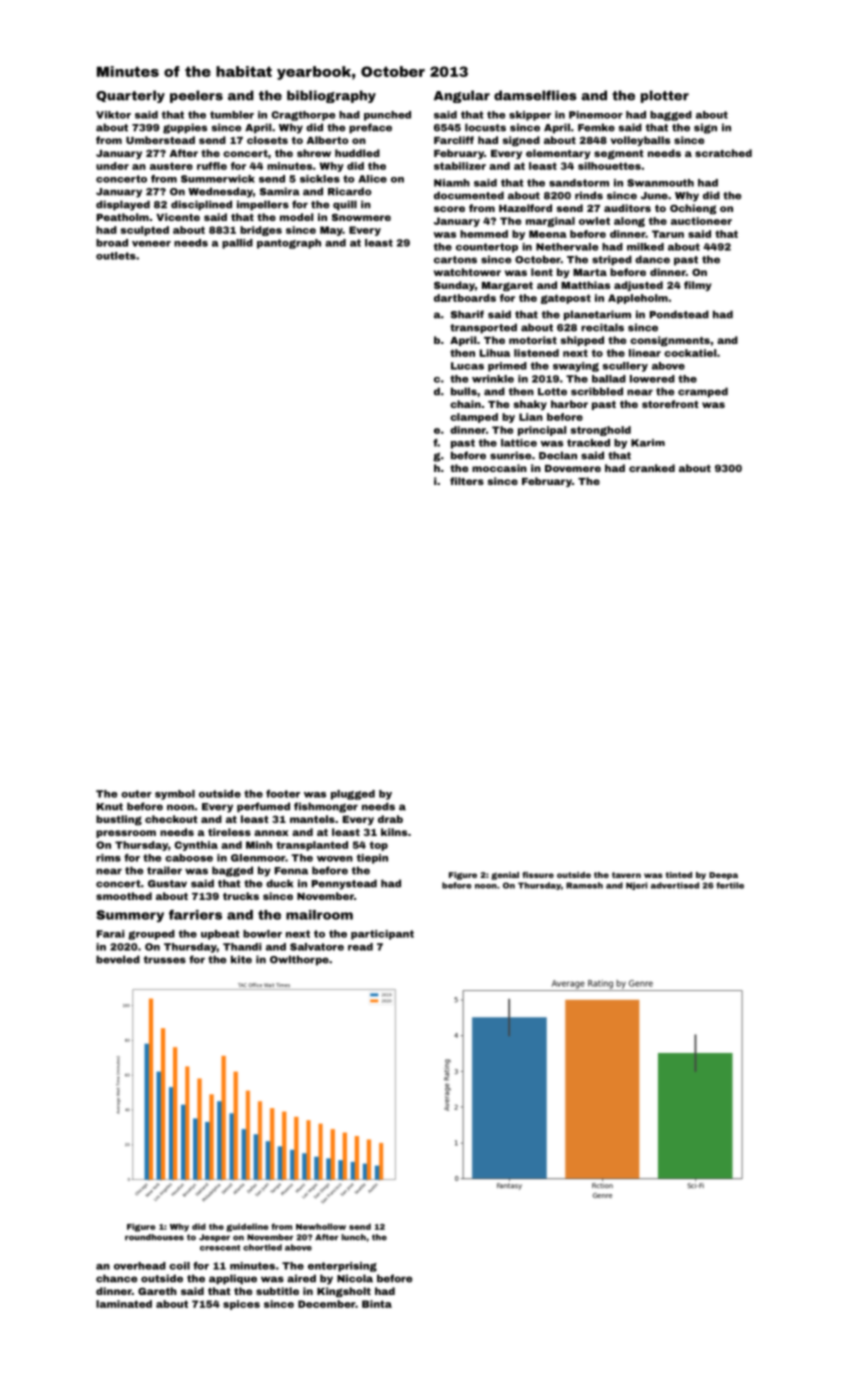 The width and height of the screenshot is (849, 1400). Describe the element at coordinates (241, 959) in the screenshot. I see `kite` at that location.
